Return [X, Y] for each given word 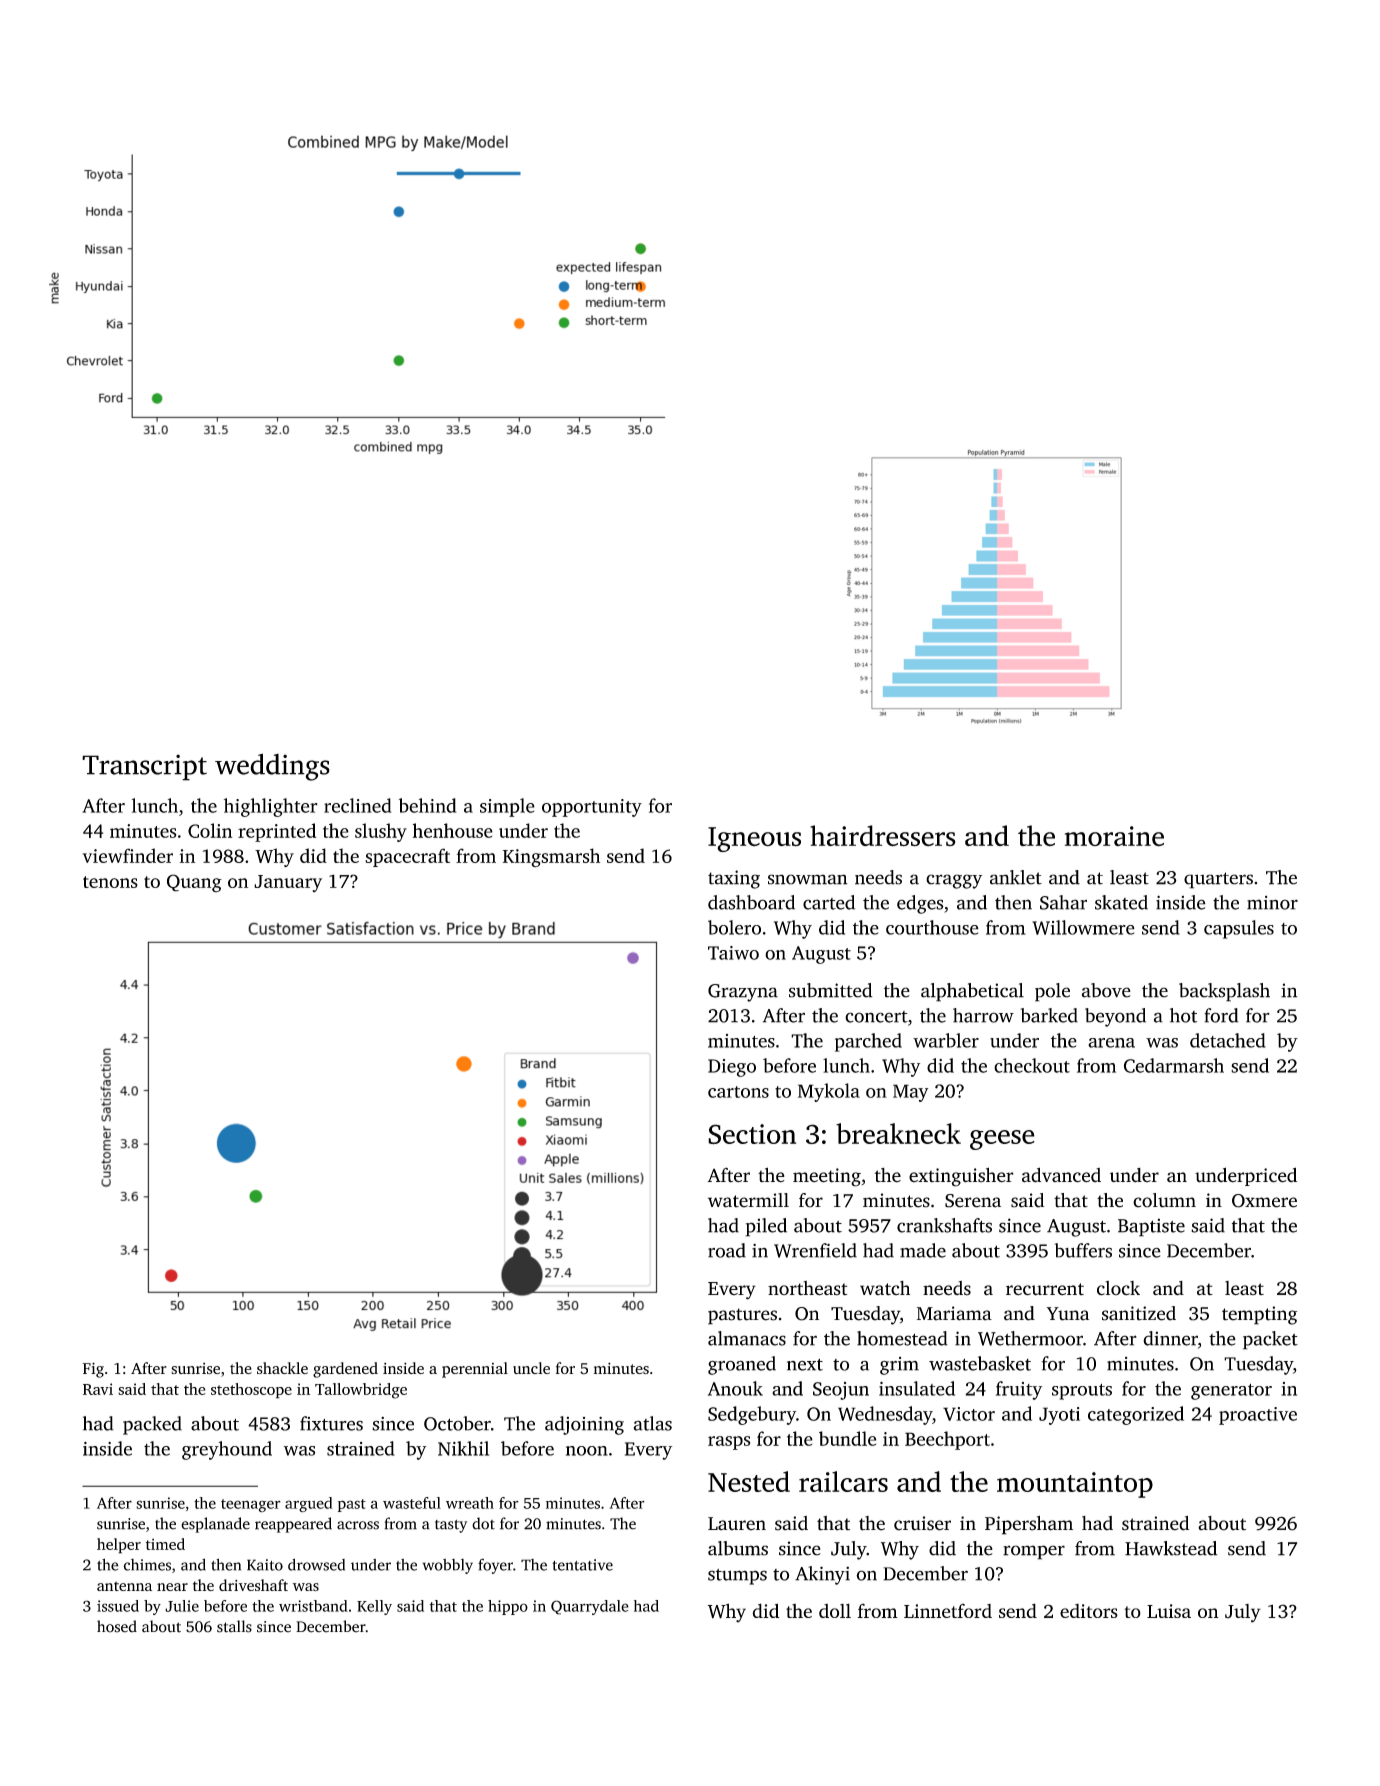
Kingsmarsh [551, 858]
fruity [1019, 1390]
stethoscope [251, 1391]
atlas [653, 1423]
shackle [282, 1368]
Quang [194, 883]
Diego [732, 1068]
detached [1228, 1040]
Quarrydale [590, 1607]
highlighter [271, 807]
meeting [827, 1177]
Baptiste [1151, 1227]
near [172, 1587]
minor [1272, 903]
